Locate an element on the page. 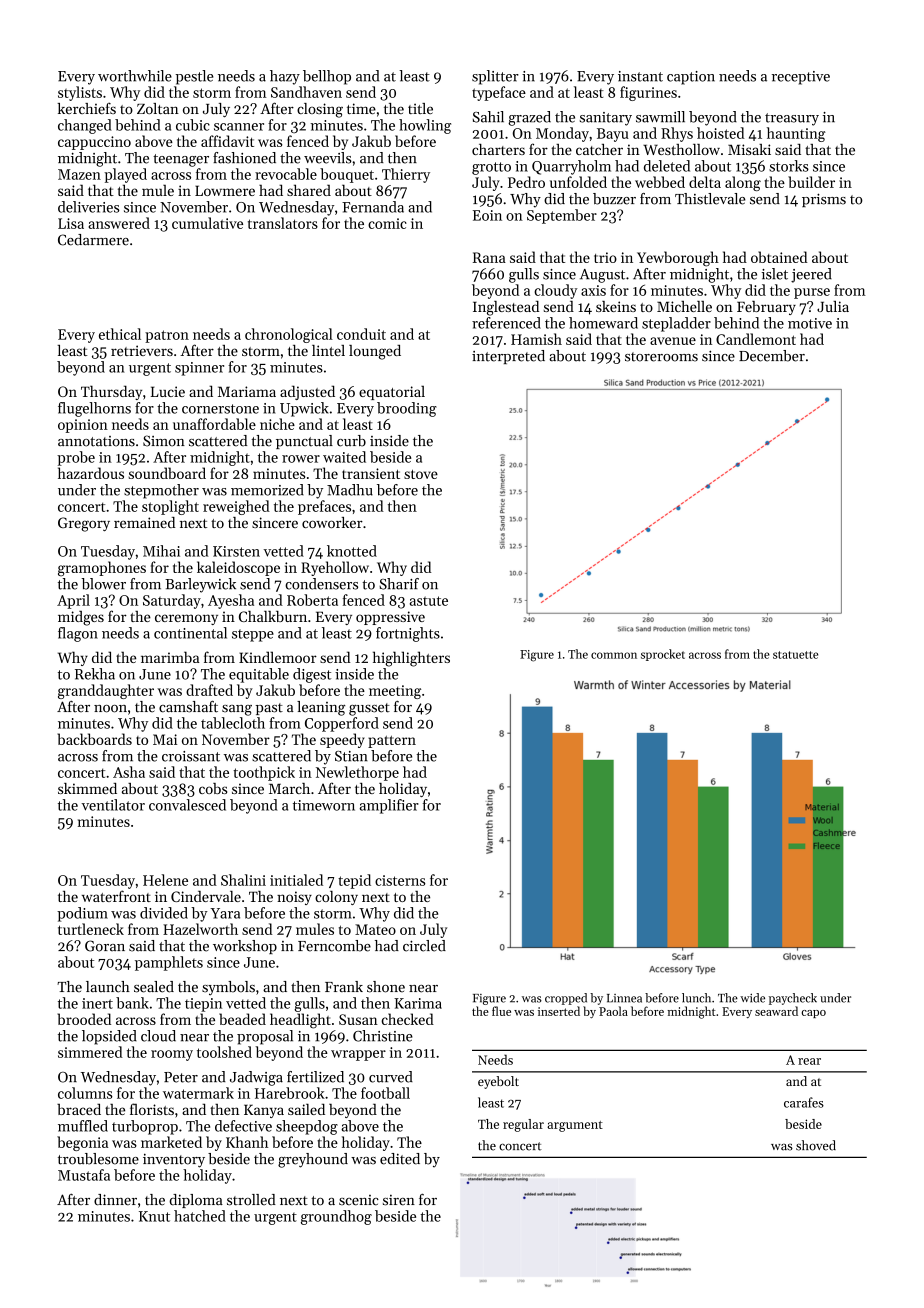 The image size is (924, 1308). motive is located at coordinates (810, 323).
